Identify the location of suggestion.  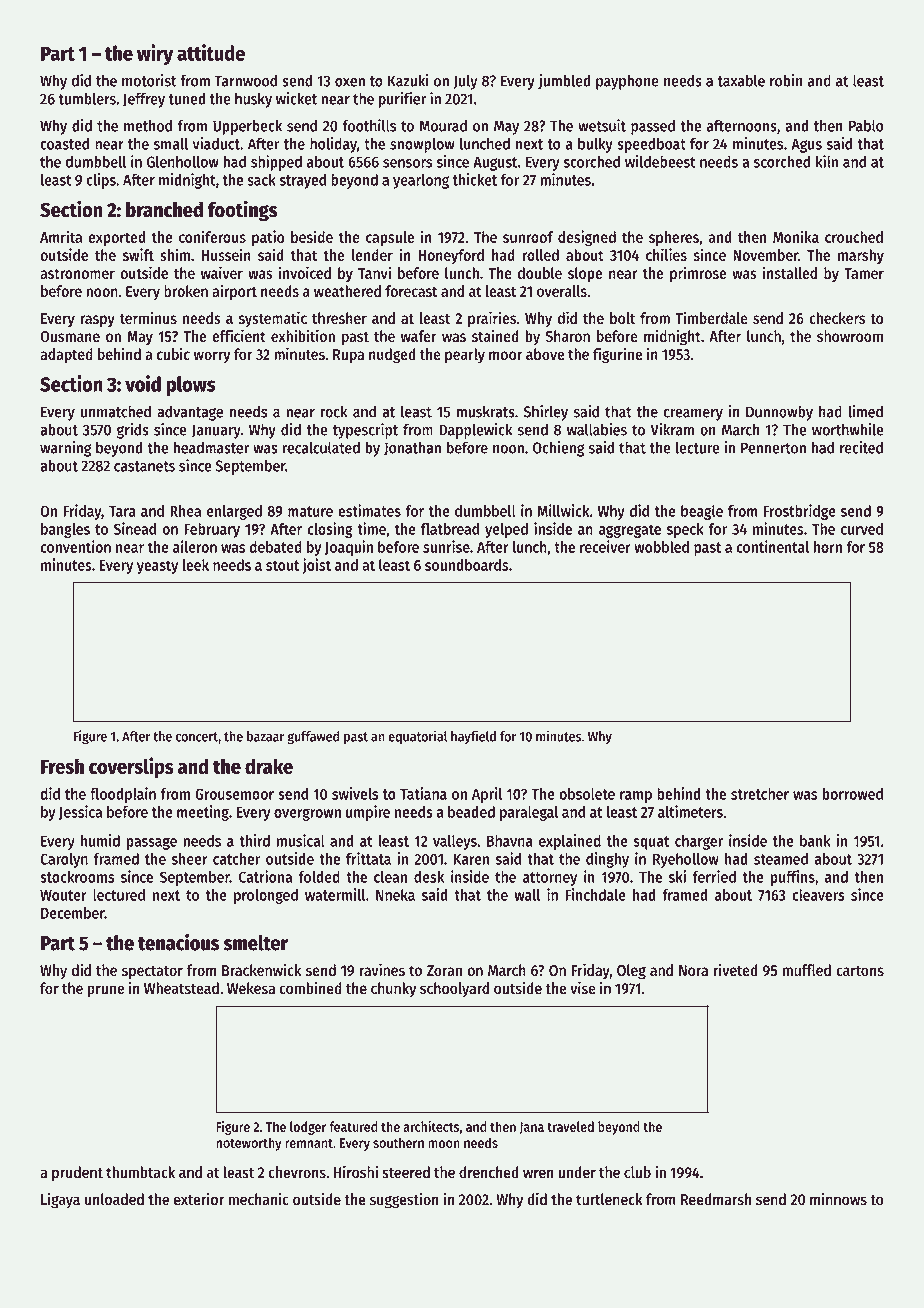
(404, 1201).
